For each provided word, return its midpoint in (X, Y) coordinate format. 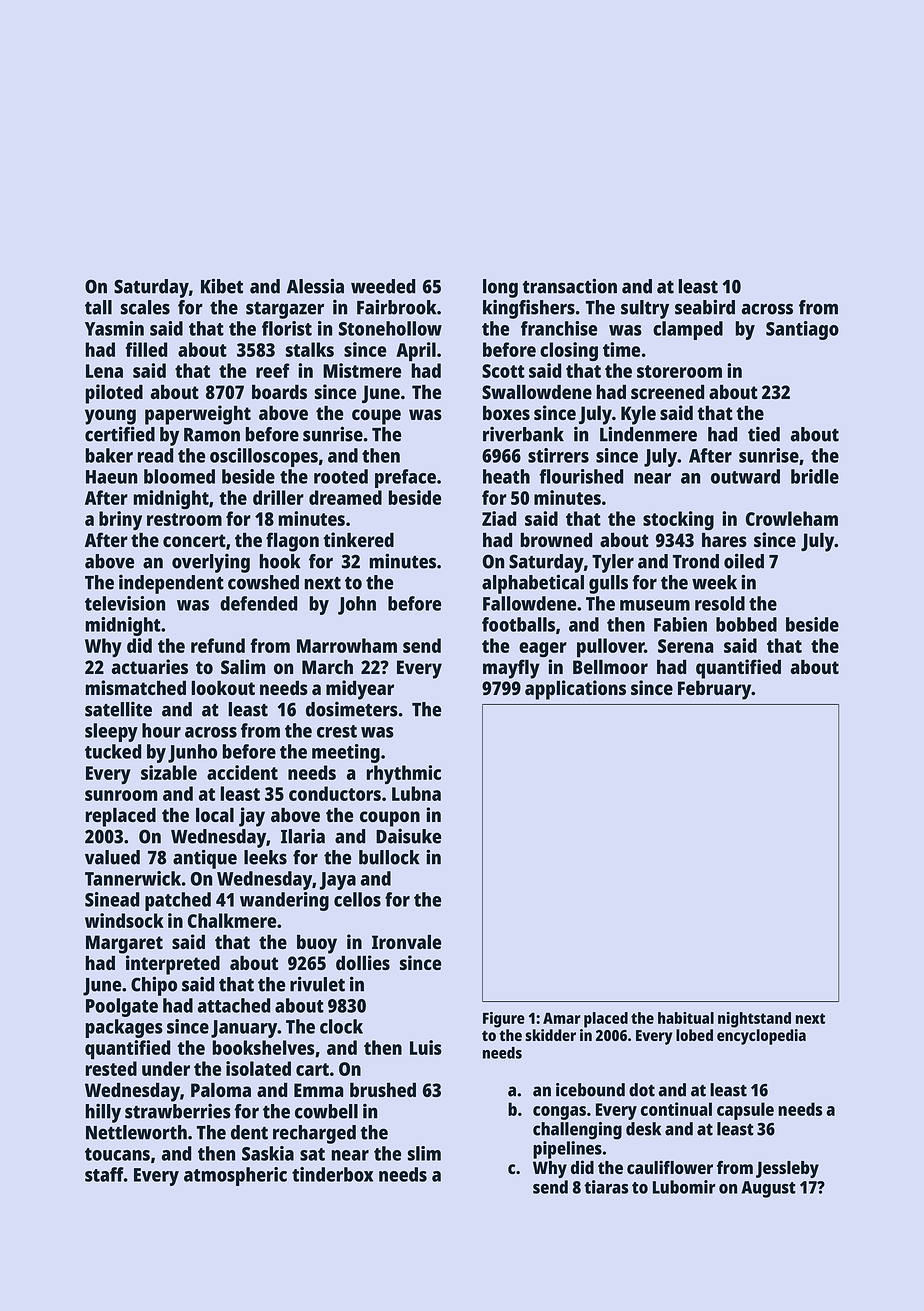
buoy (317, 944)
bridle (815, 476)
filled (146, 349)
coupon (390, 819)
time (621, 349)
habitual (686, 1018)
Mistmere (362, 370)
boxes (506, 413)
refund (218, 645)
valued (112, 857)
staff (104, 1174)
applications (575, 690)
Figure (504, 1020)
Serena (685, 646)
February (715, 690)
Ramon (212, 435)
